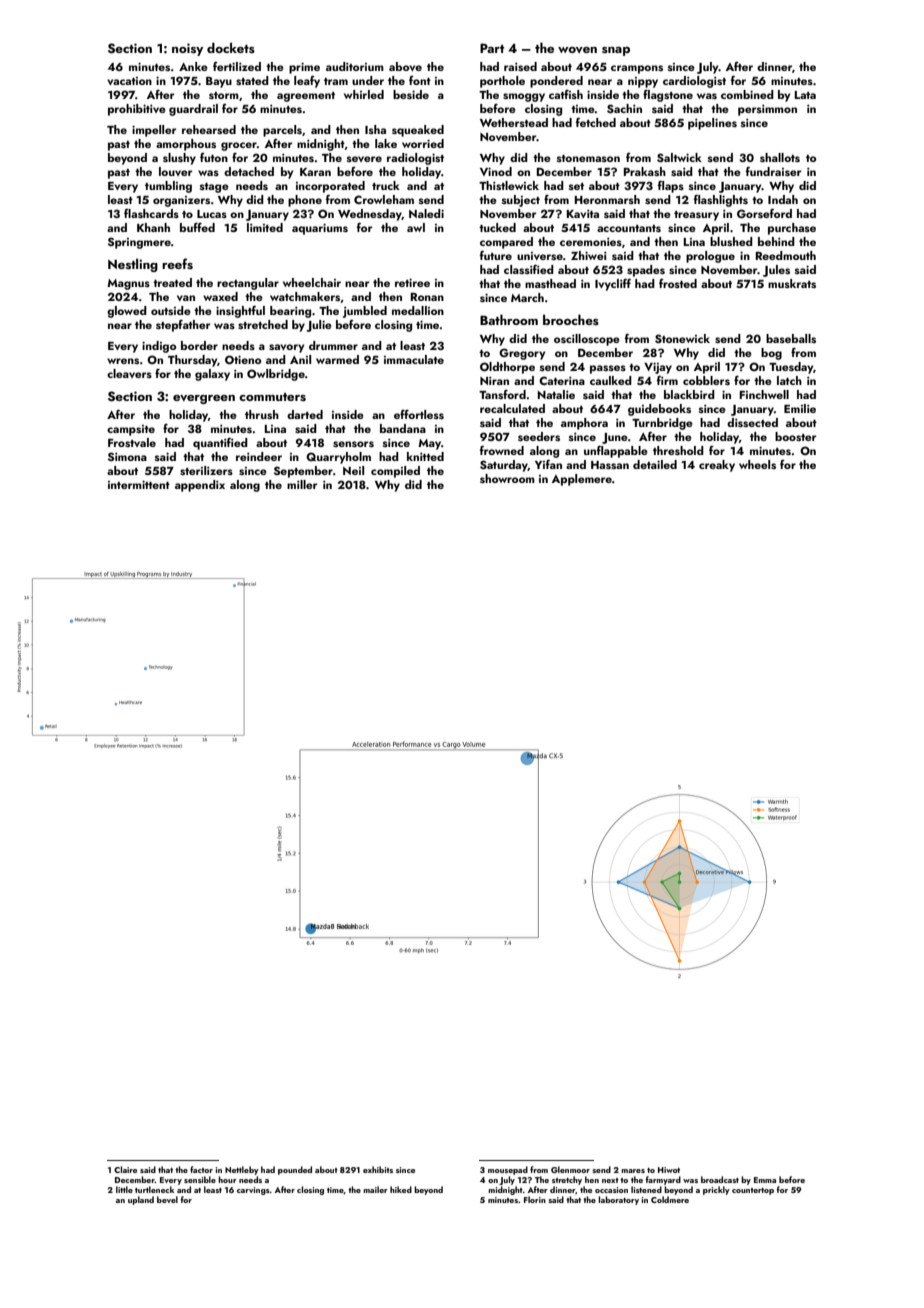  What do you see at coordinates (535, 1199) in the document?
I see `Florin` at bounding box center [535, 1199].
